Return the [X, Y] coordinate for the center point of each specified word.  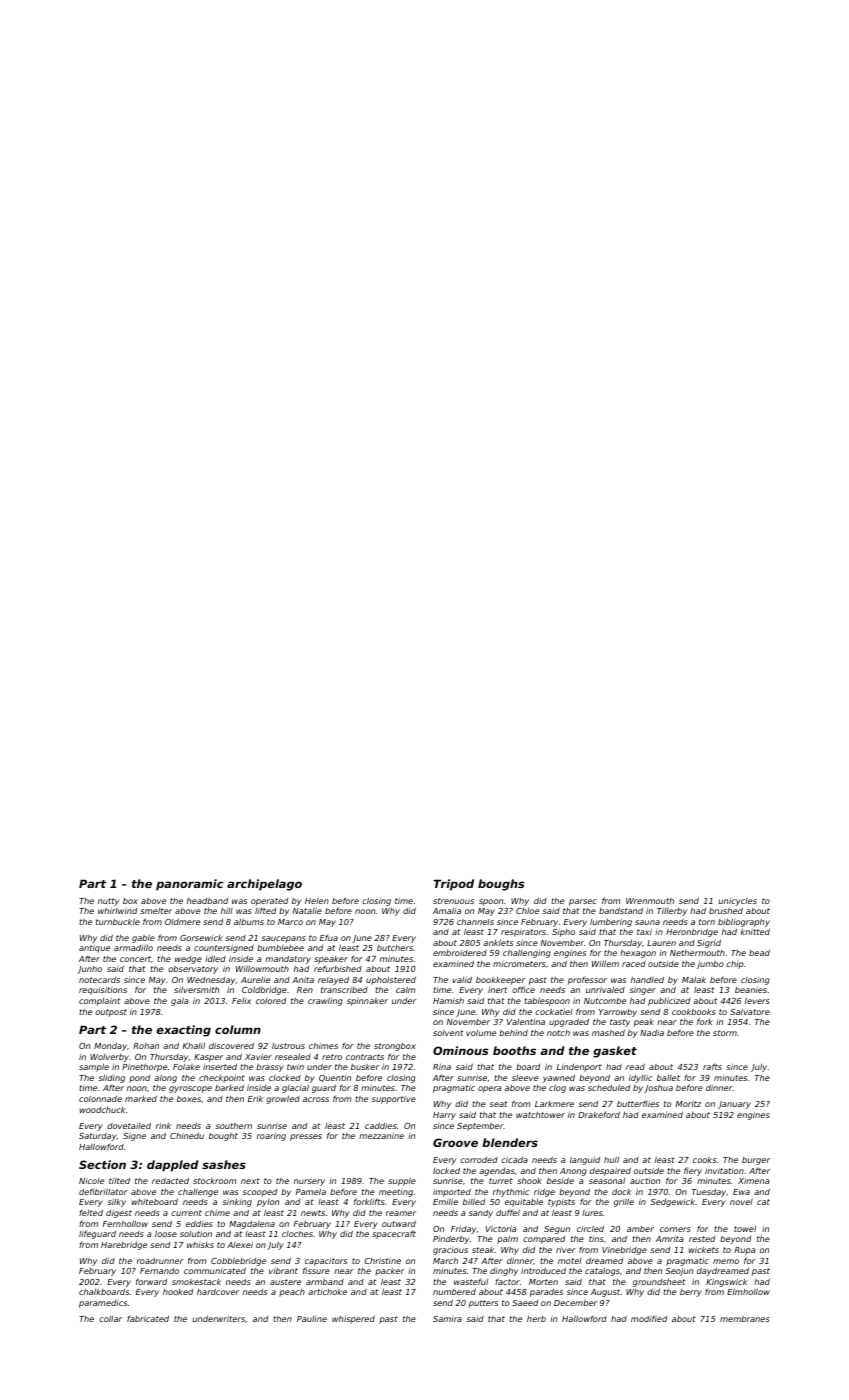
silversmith [196, 990]
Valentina [526, 1022]
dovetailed [129, 1126]
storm [725, 1033]
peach [292, 1293]
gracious [450, 1251]
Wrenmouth [650, 901]
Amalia [447, 911]
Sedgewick [672, 1203]
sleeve [525, 1078]
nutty [108, 902]
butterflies [638, 1103]
